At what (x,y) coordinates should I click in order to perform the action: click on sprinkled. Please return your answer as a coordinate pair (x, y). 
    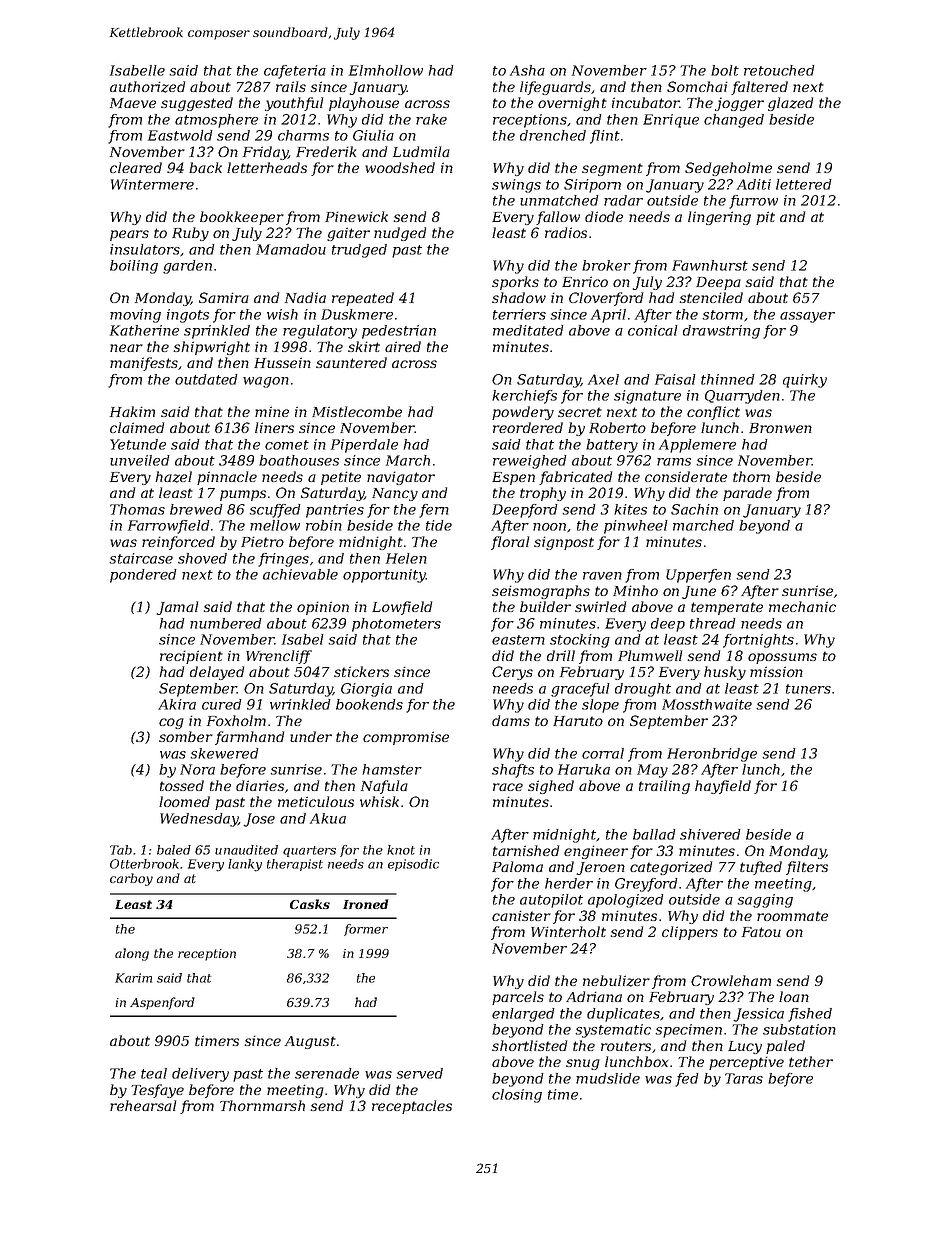
    Looking at the image, I should click on (217, 332).
